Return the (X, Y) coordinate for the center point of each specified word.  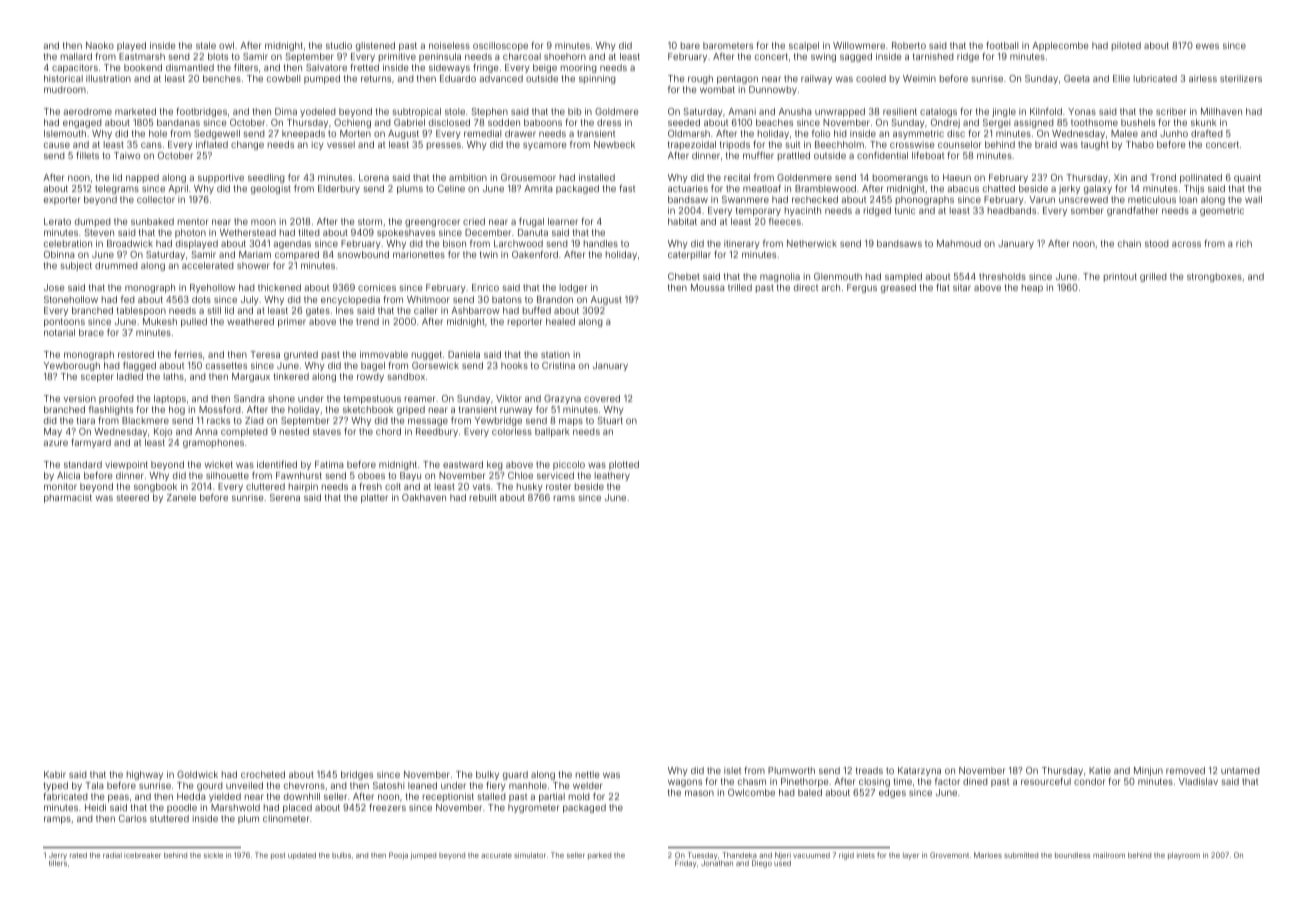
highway (145, 775)
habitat (682, 221)
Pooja (398, 856)
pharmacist (68, 498)
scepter (97, 377)
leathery (612, 476)
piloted (1126, 46)
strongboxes (1214, 277)
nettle (587, 774)
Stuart (610, 420)
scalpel (804, 46)
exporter (62, 201)
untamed (1240, 770)
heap (1032, 288)
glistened (375, 46)
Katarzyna (919, 771)
